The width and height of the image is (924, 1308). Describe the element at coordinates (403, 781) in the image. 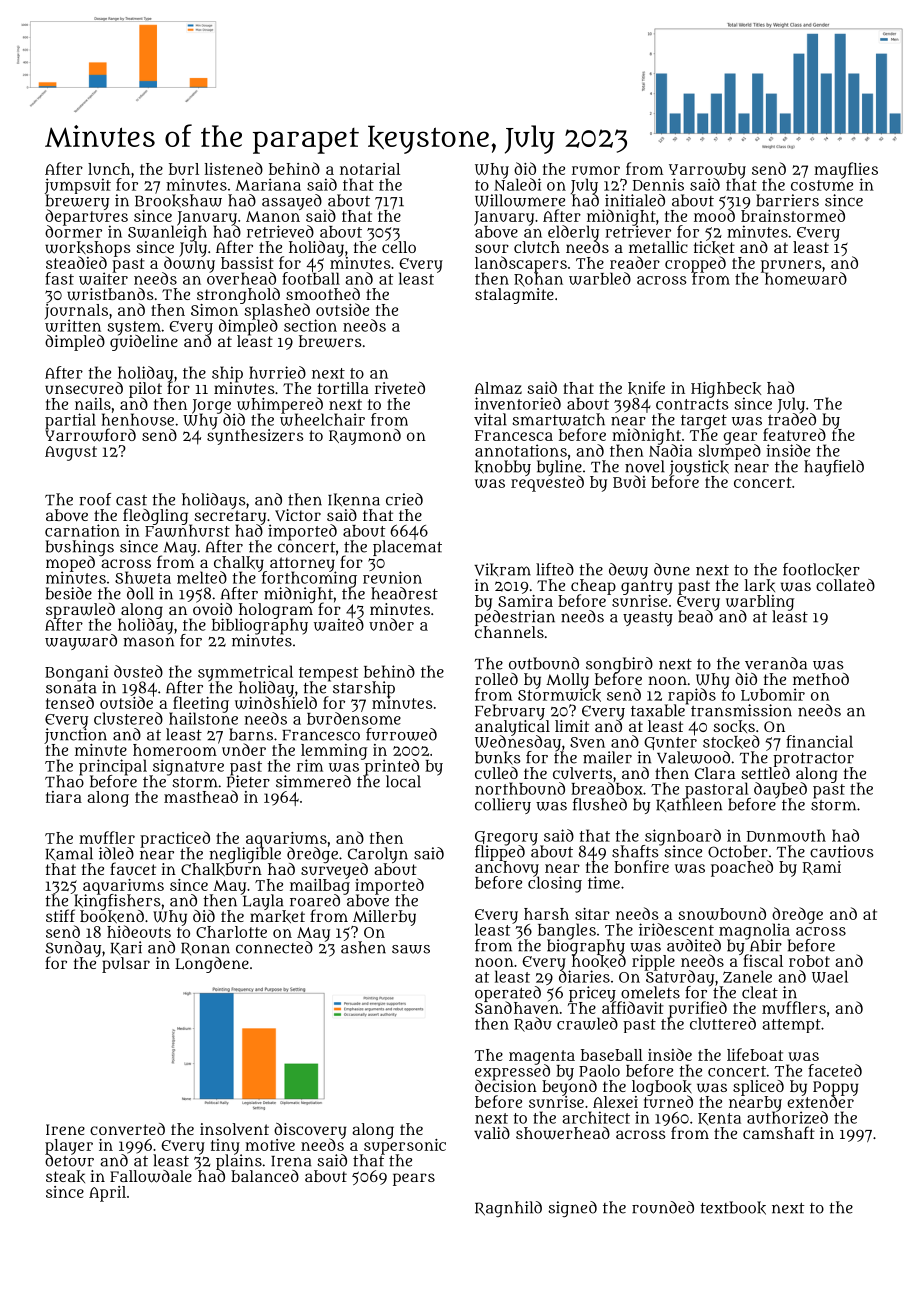

I see `local` at that location.
